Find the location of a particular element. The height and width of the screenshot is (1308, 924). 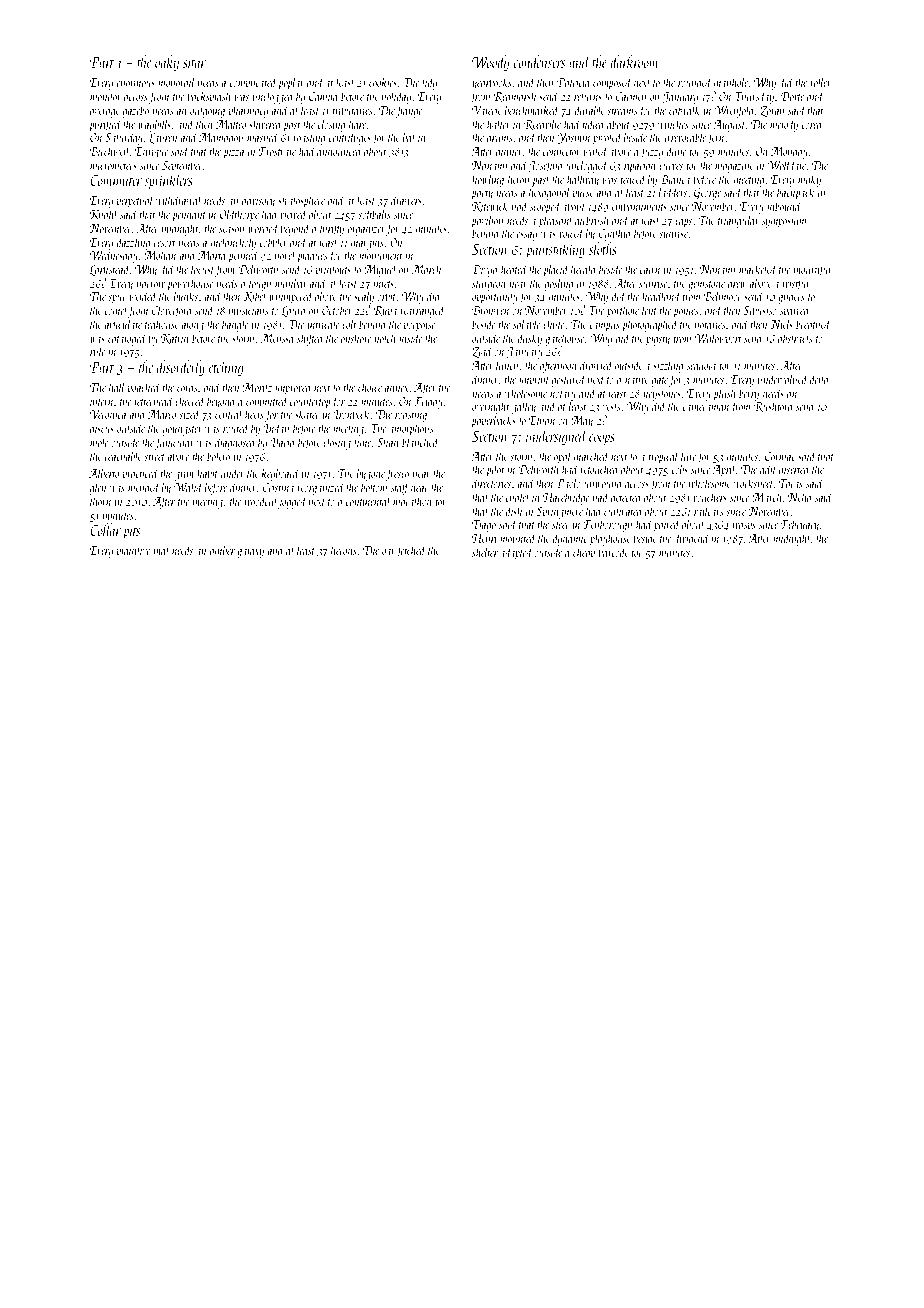

shelter is located at coordinates (485, 552).
